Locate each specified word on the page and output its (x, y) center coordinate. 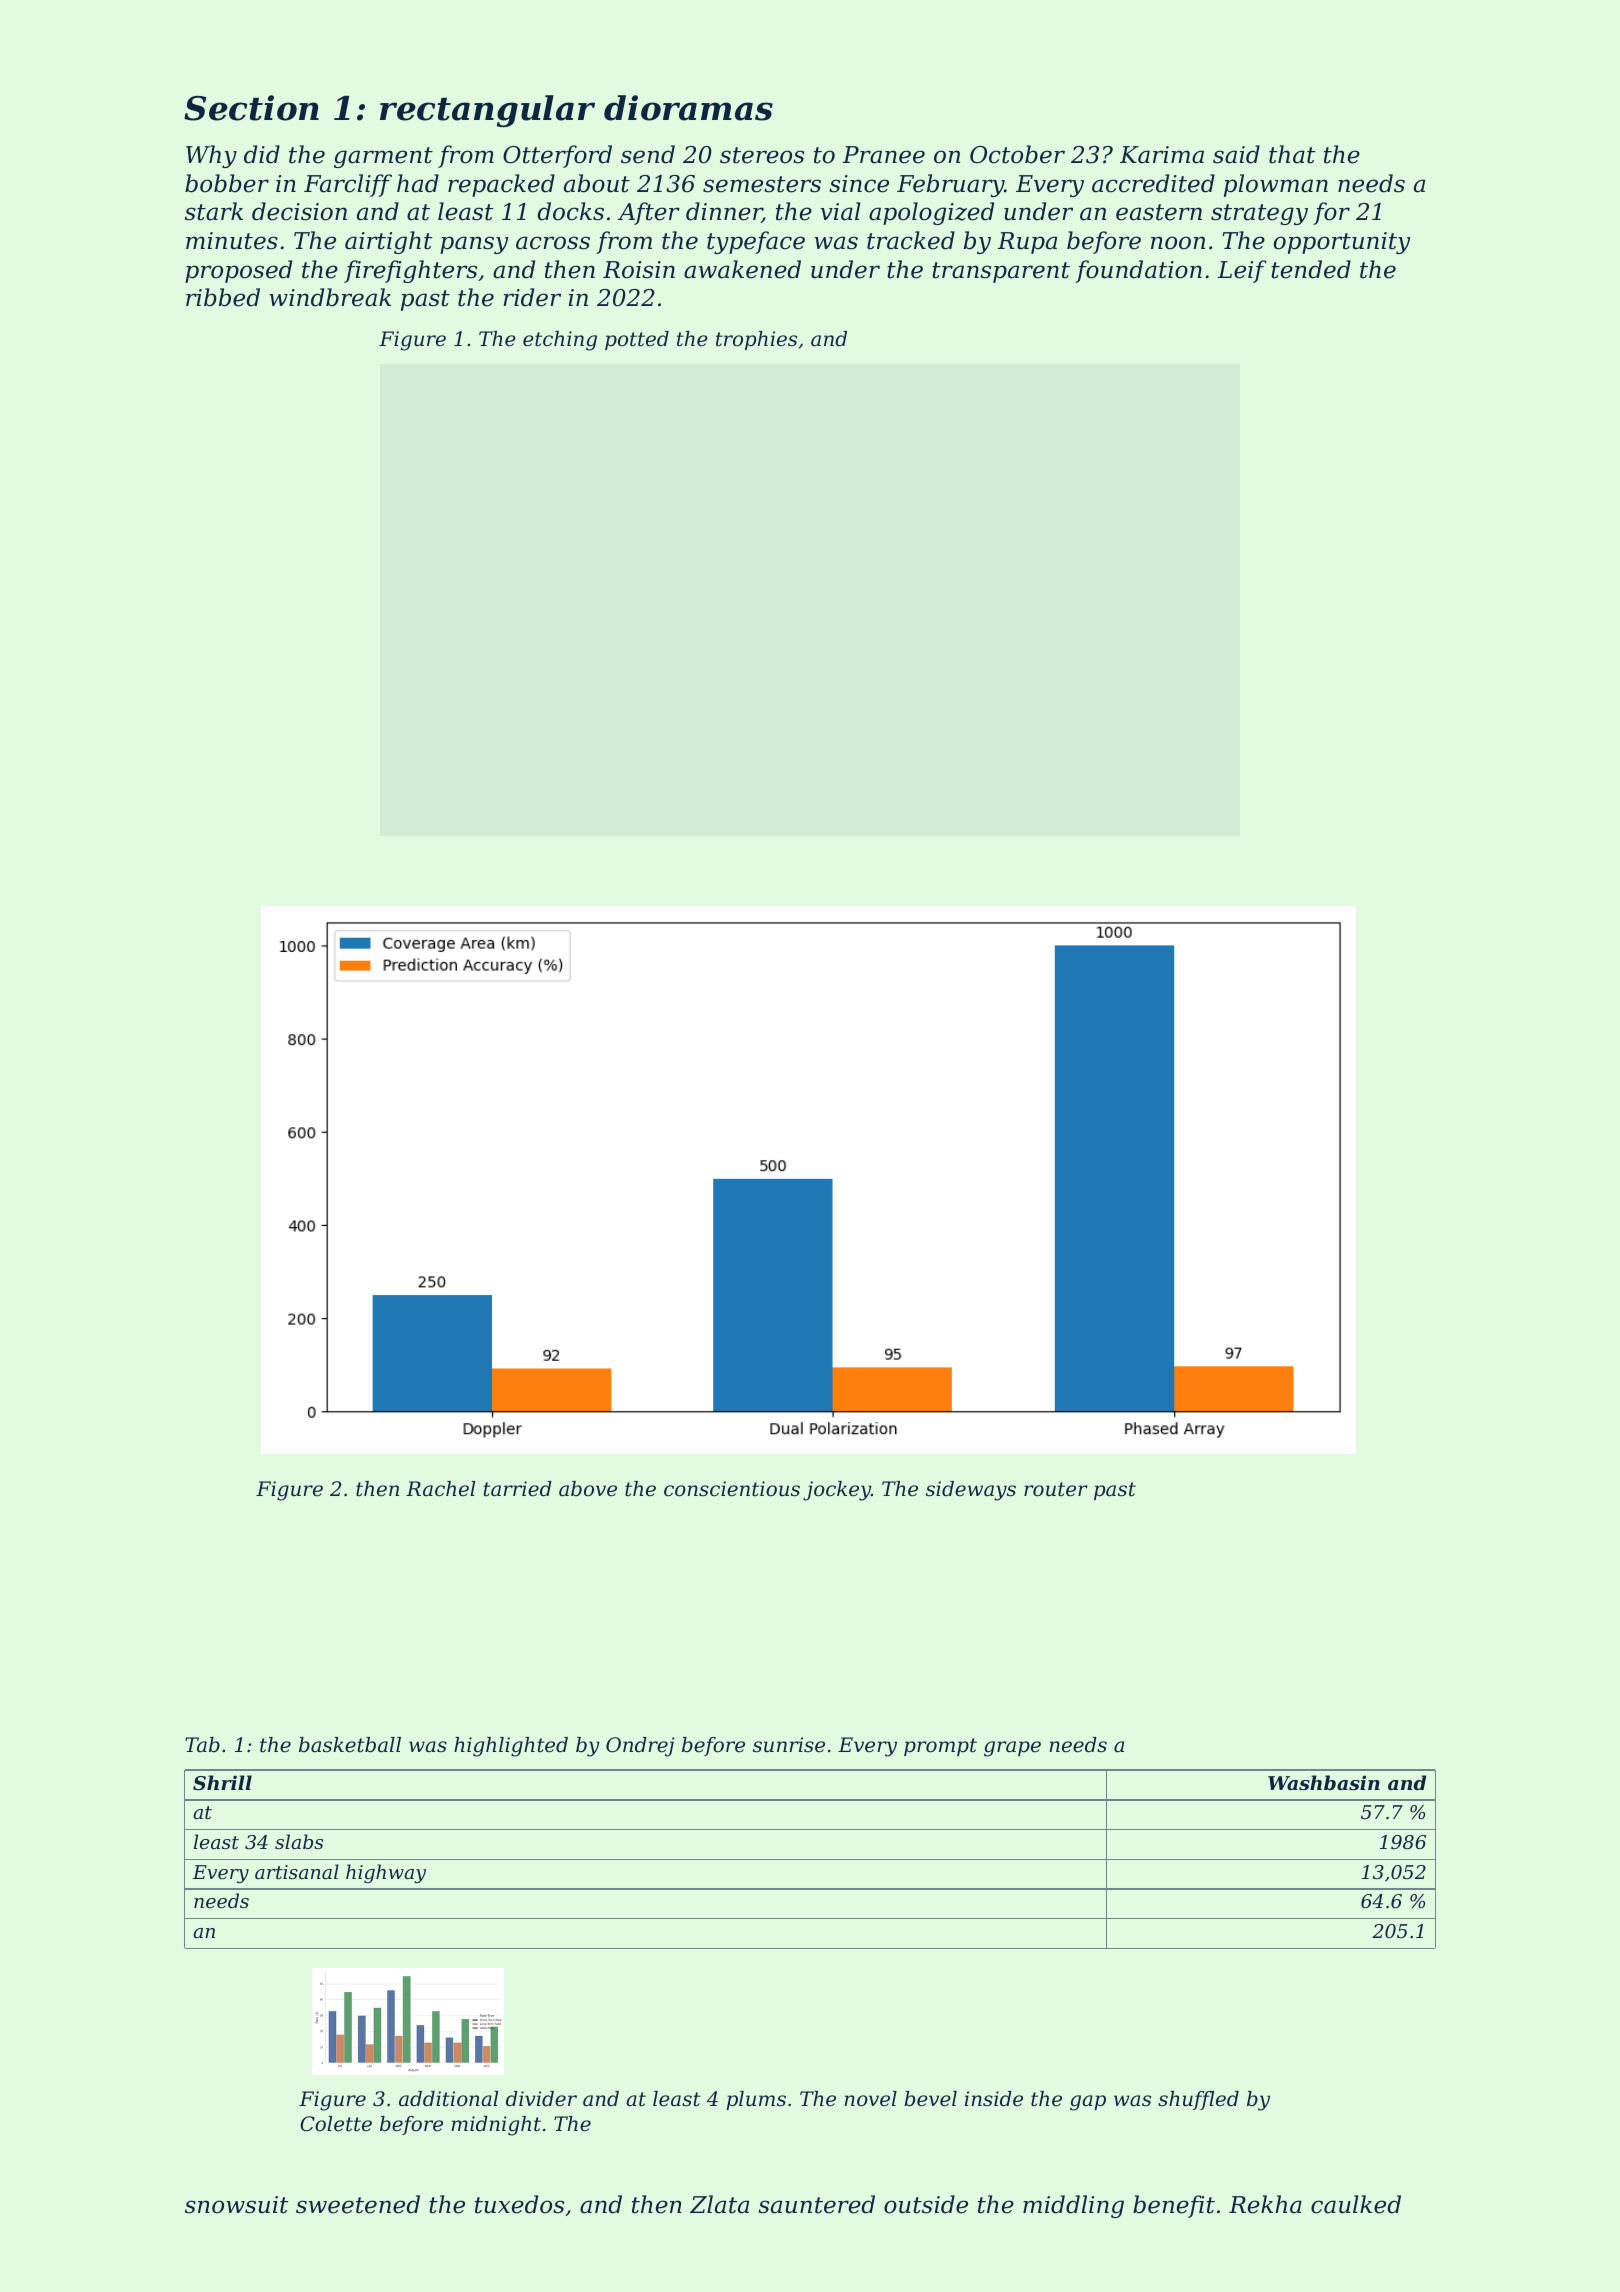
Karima (1162, 155)
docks (570, 211)
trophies (756, 340)
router (1056, 1489)
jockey (837, 1491)
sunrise (789, 1745)
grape (1012, 1749)
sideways (971, 1491)
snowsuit (236, 2205)
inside (994, 2099)
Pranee (883, 155)
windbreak (330, 297)
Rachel (440, 1489)
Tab (202, 1744)
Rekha (1265, 2204)
